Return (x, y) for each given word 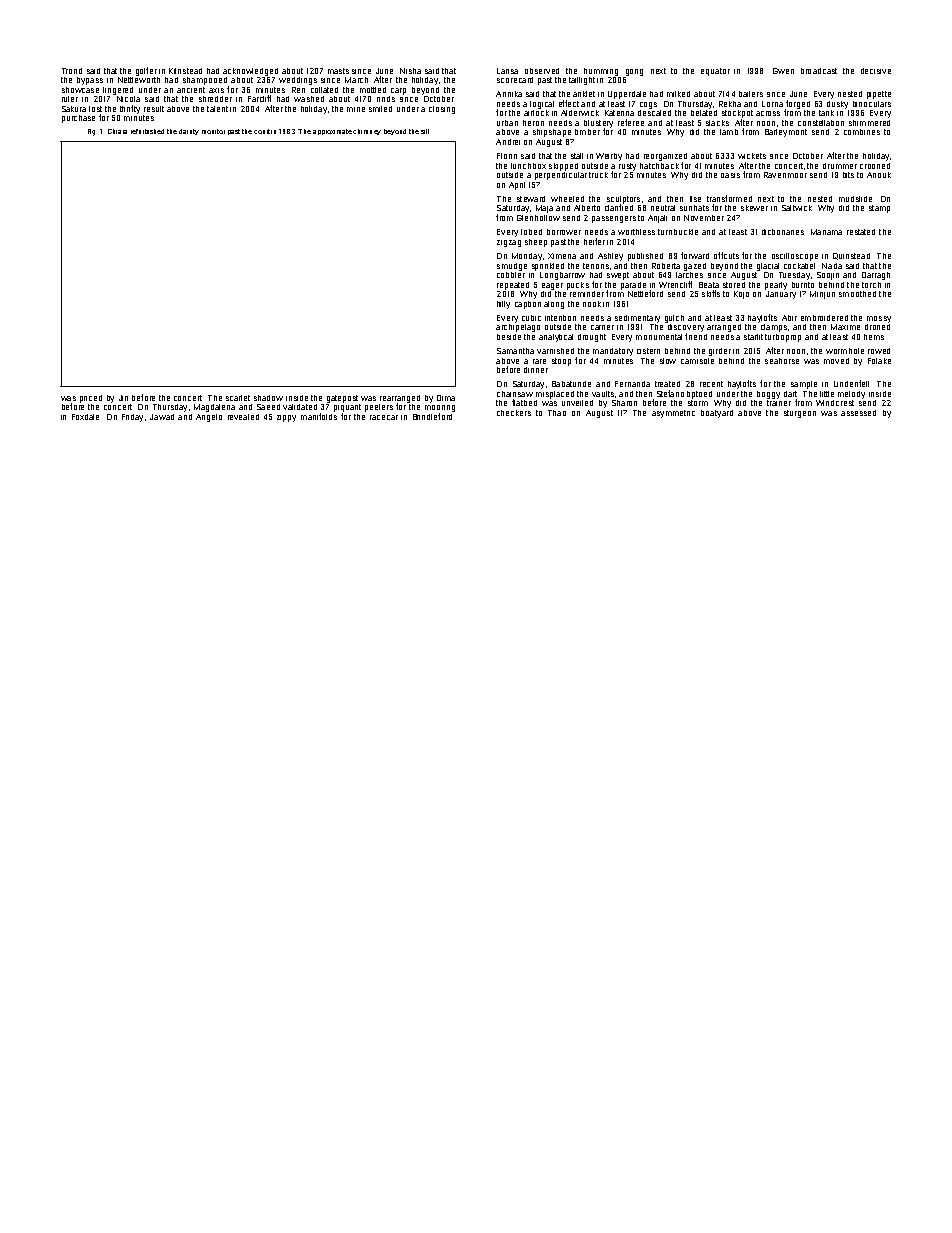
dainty (189, 132)
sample (804, 385)
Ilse (695, 199)
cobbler (511, 275)
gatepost (342, 399)
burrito (803, 285)
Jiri (123, 398)
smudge (512, 267)
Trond (72, 71)
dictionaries (783, 232)
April (517, 186)
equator (715, 72)
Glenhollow (538, 218)
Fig (91, 132)
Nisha (410, 71)
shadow (268, 398)
